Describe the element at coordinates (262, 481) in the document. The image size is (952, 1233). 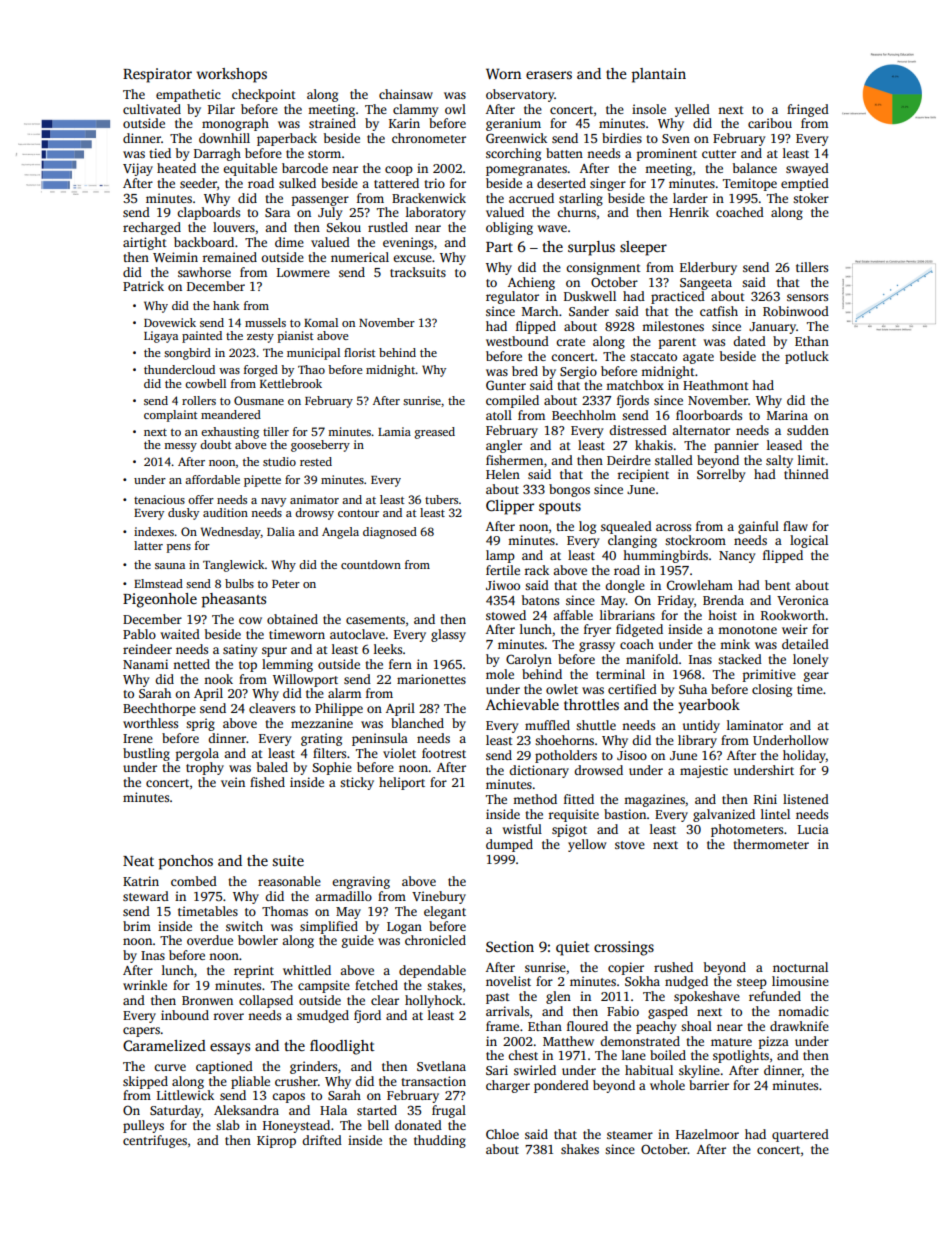
I see `pipette` at that location.
